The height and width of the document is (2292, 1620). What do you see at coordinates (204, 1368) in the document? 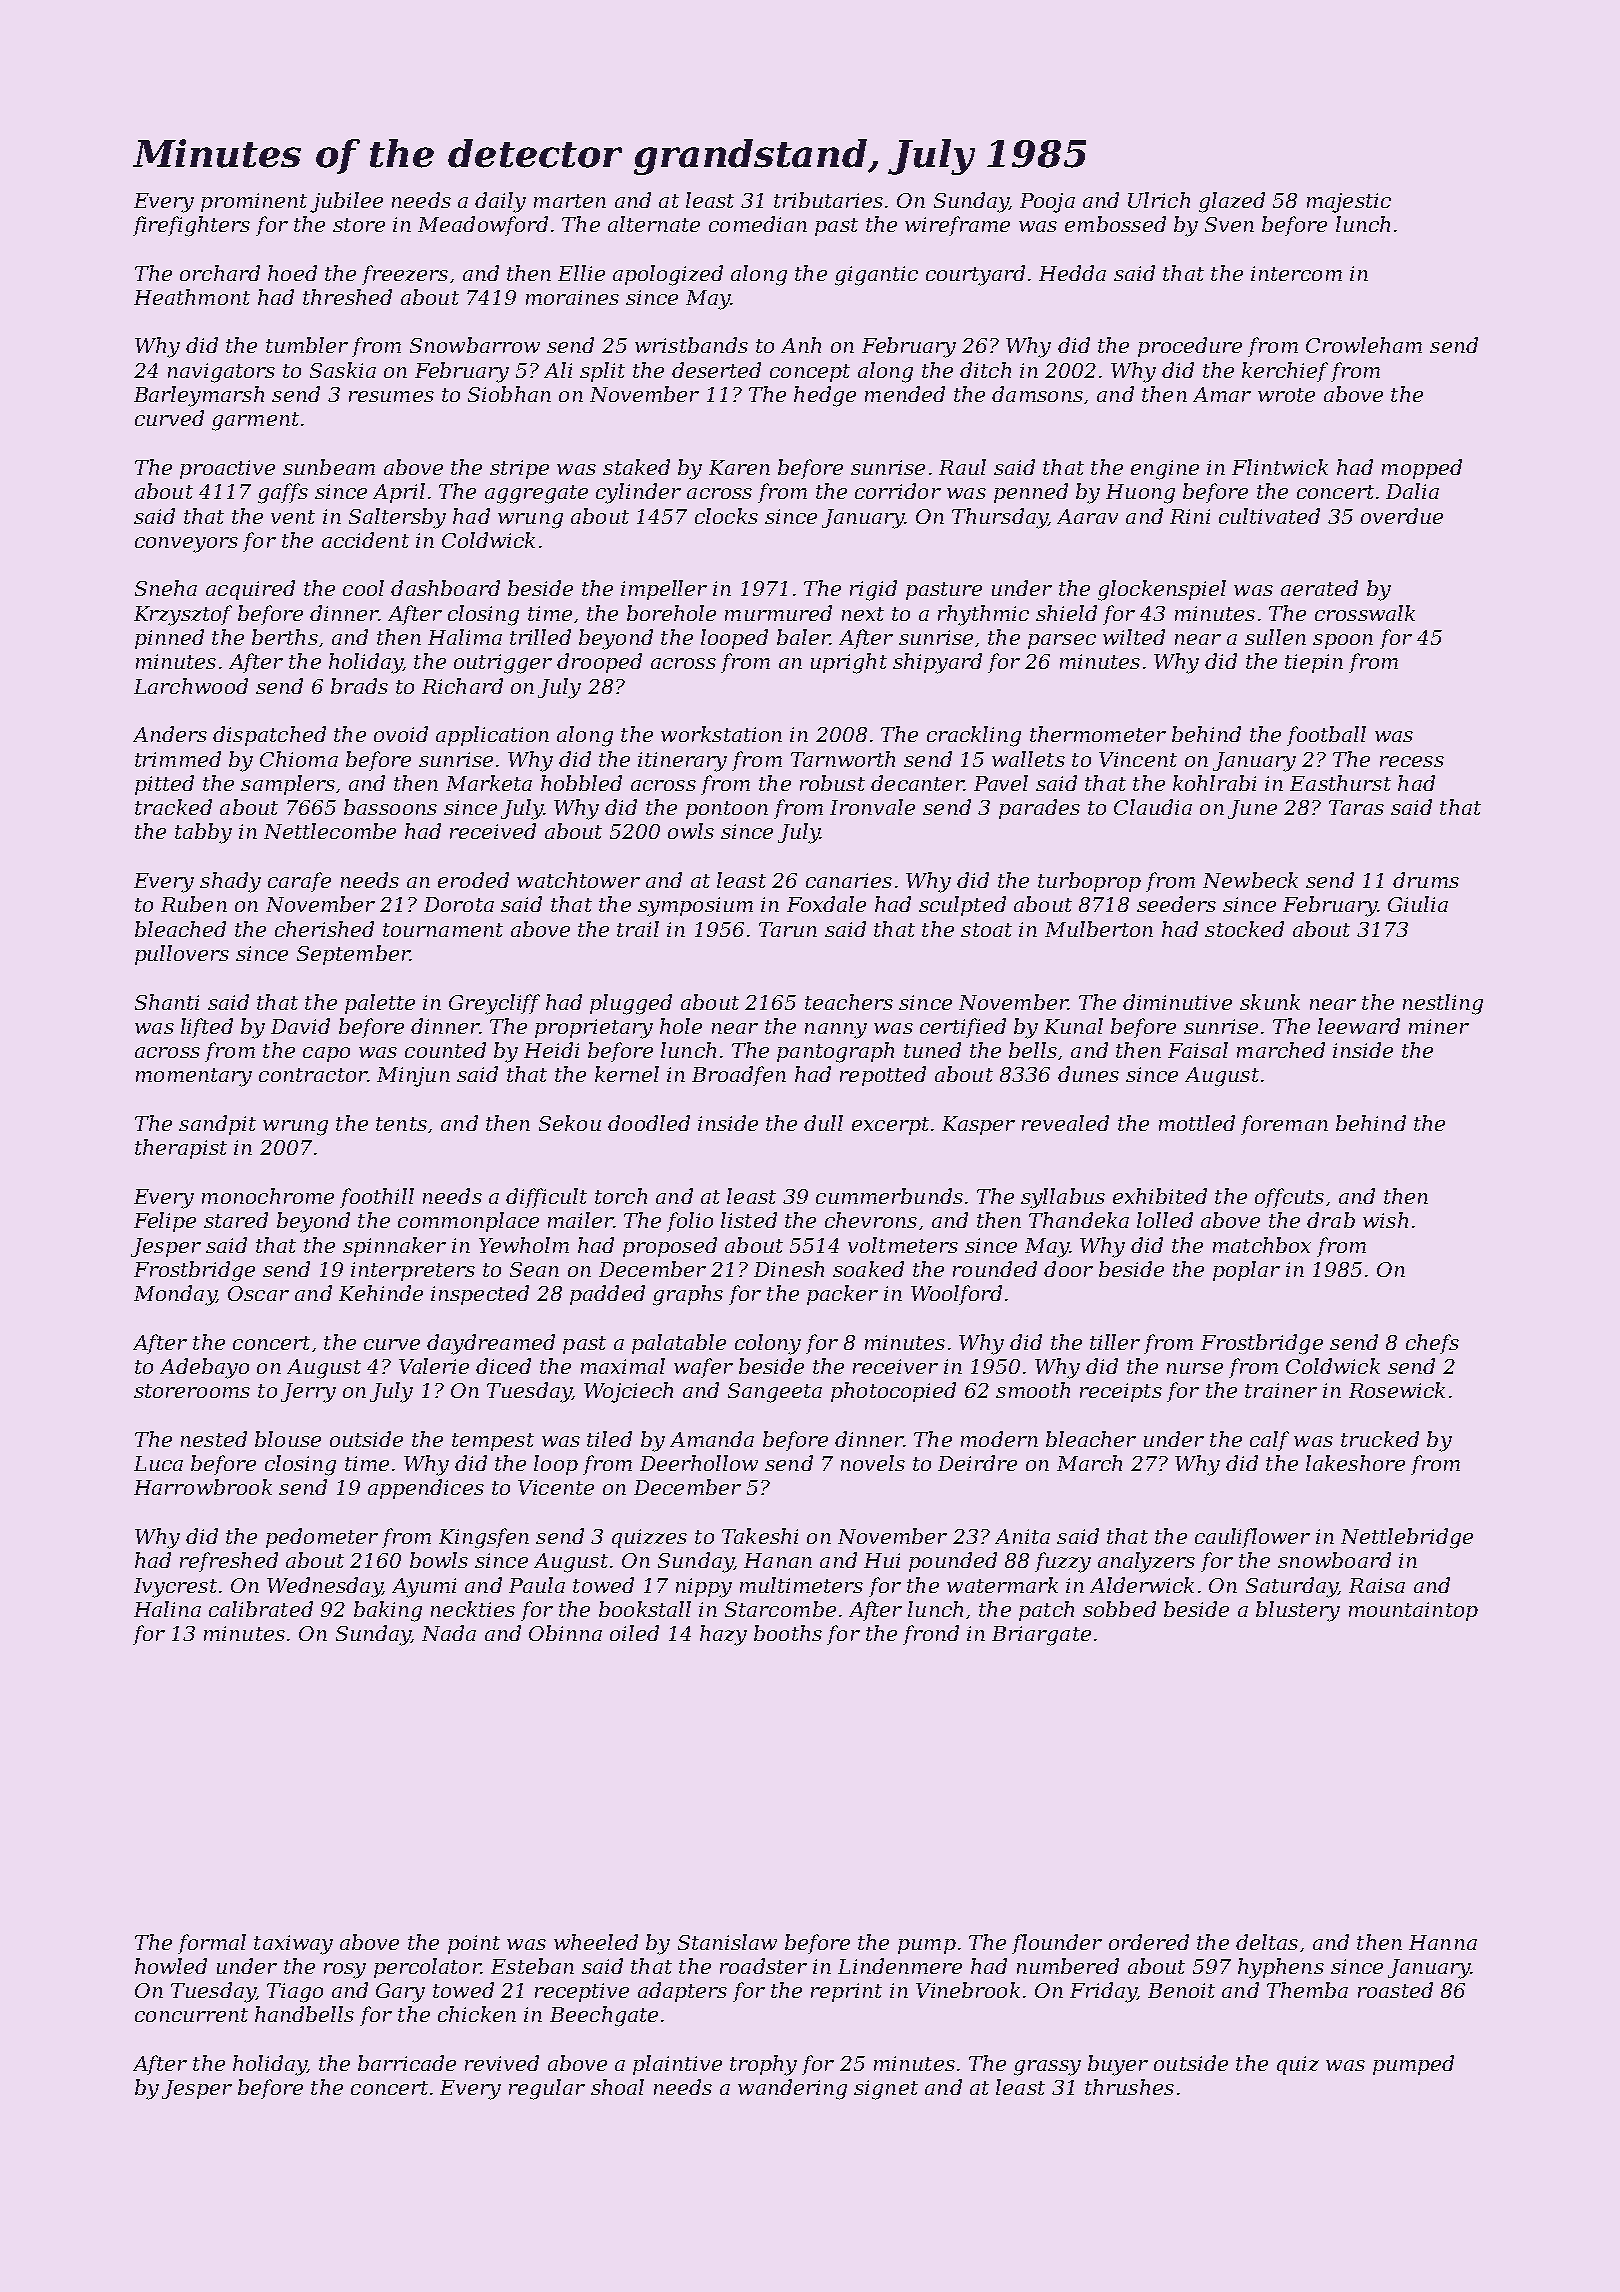
I see `Adebayo` at bounding box center [204, 1368].
